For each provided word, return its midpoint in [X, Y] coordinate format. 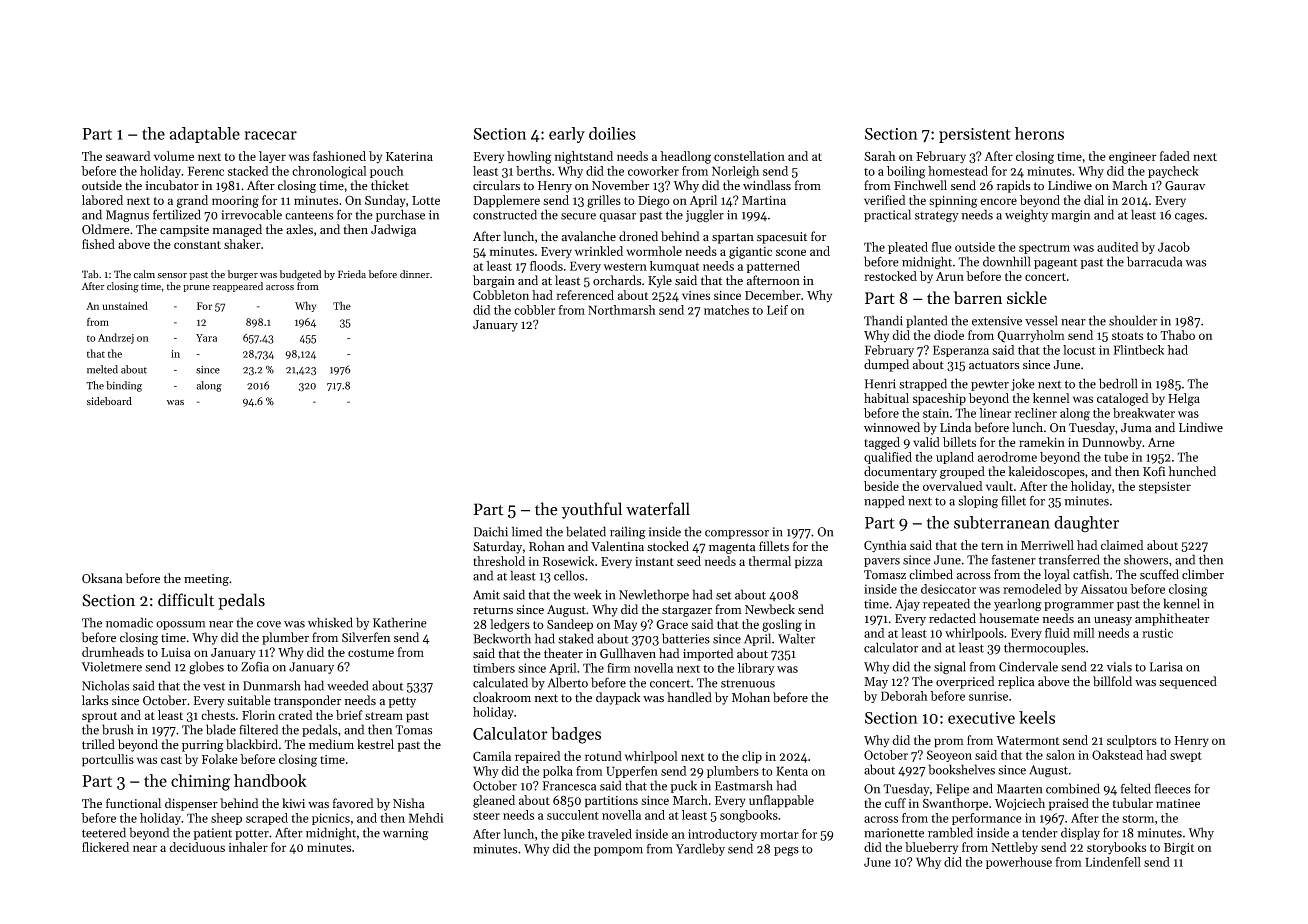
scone [791, 252]
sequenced [1188, 682]
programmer [1079, 607]
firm [619, 668]
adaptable [204, 135]
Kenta [792, 771]
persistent [975, 135]
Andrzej [116, 338]
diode [949, 335]
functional [133, 803]
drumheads [113, 652]
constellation [749, 156]
